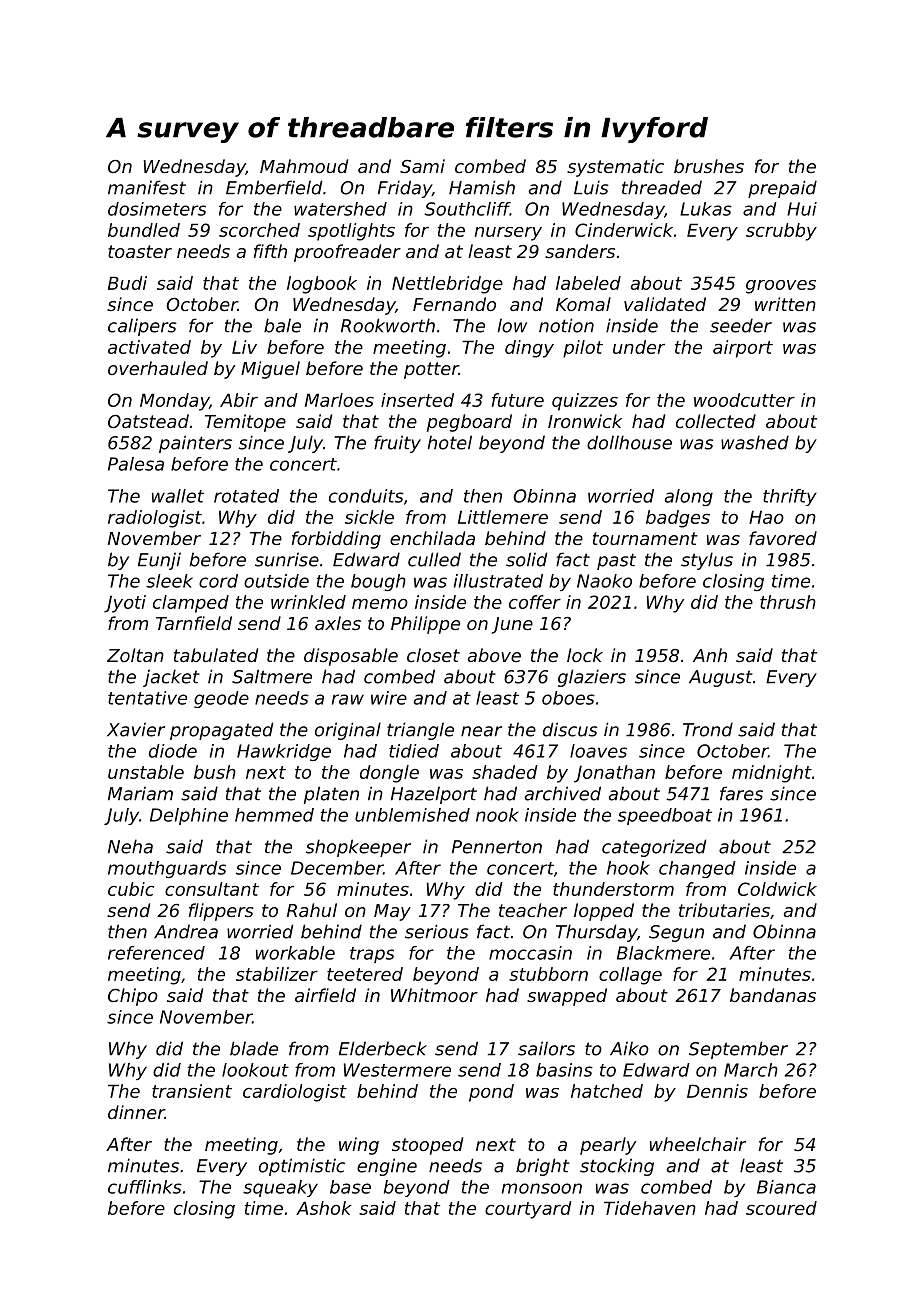 The image size is (924, 1308). What do you see at coordinates (192, 1091) in the screenshot?
I see `transient` at bounding box center [192, 1091].
